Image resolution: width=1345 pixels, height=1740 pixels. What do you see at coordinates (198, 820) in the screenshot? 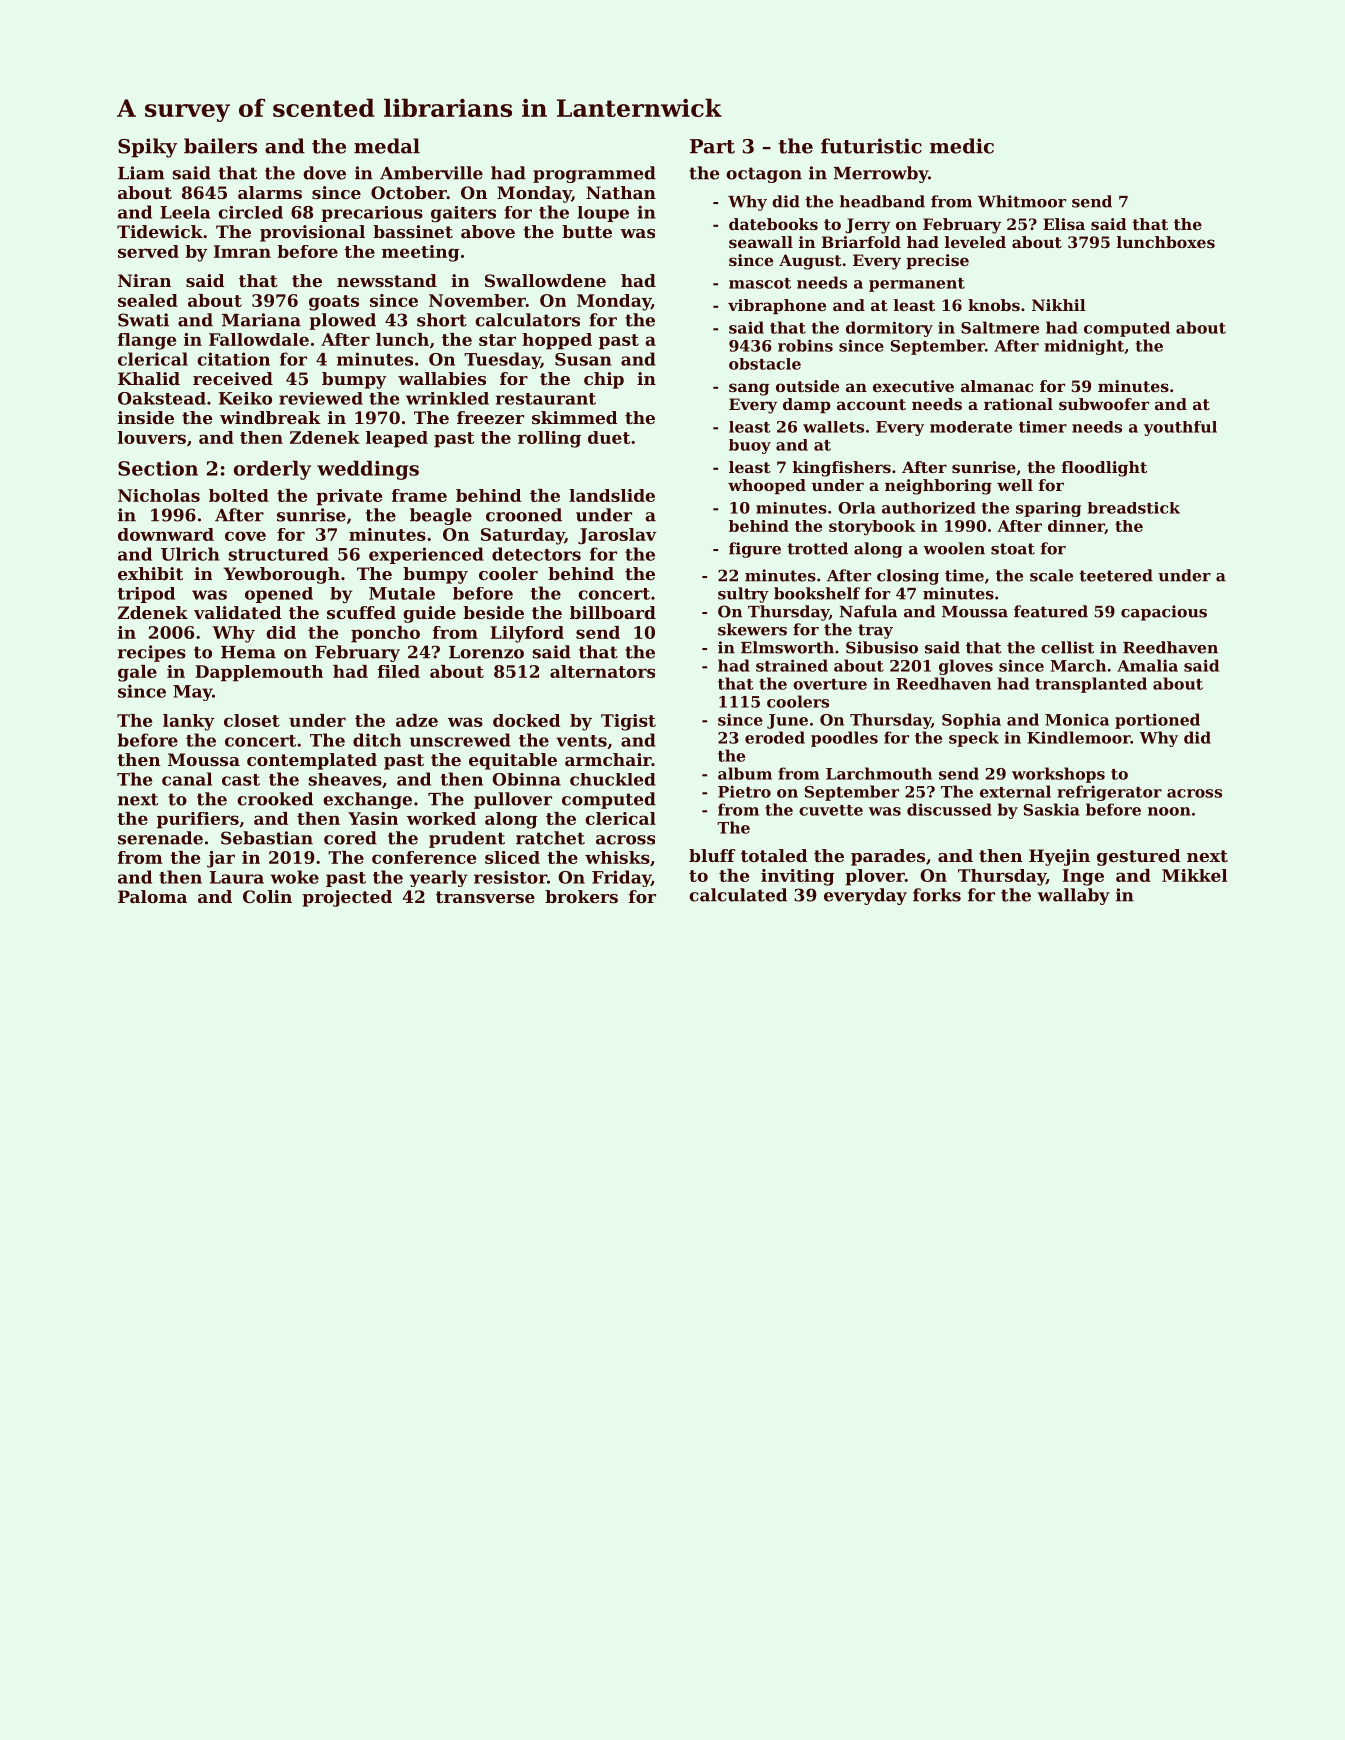
I see `purifiers` at bounding box center [198, 820].
